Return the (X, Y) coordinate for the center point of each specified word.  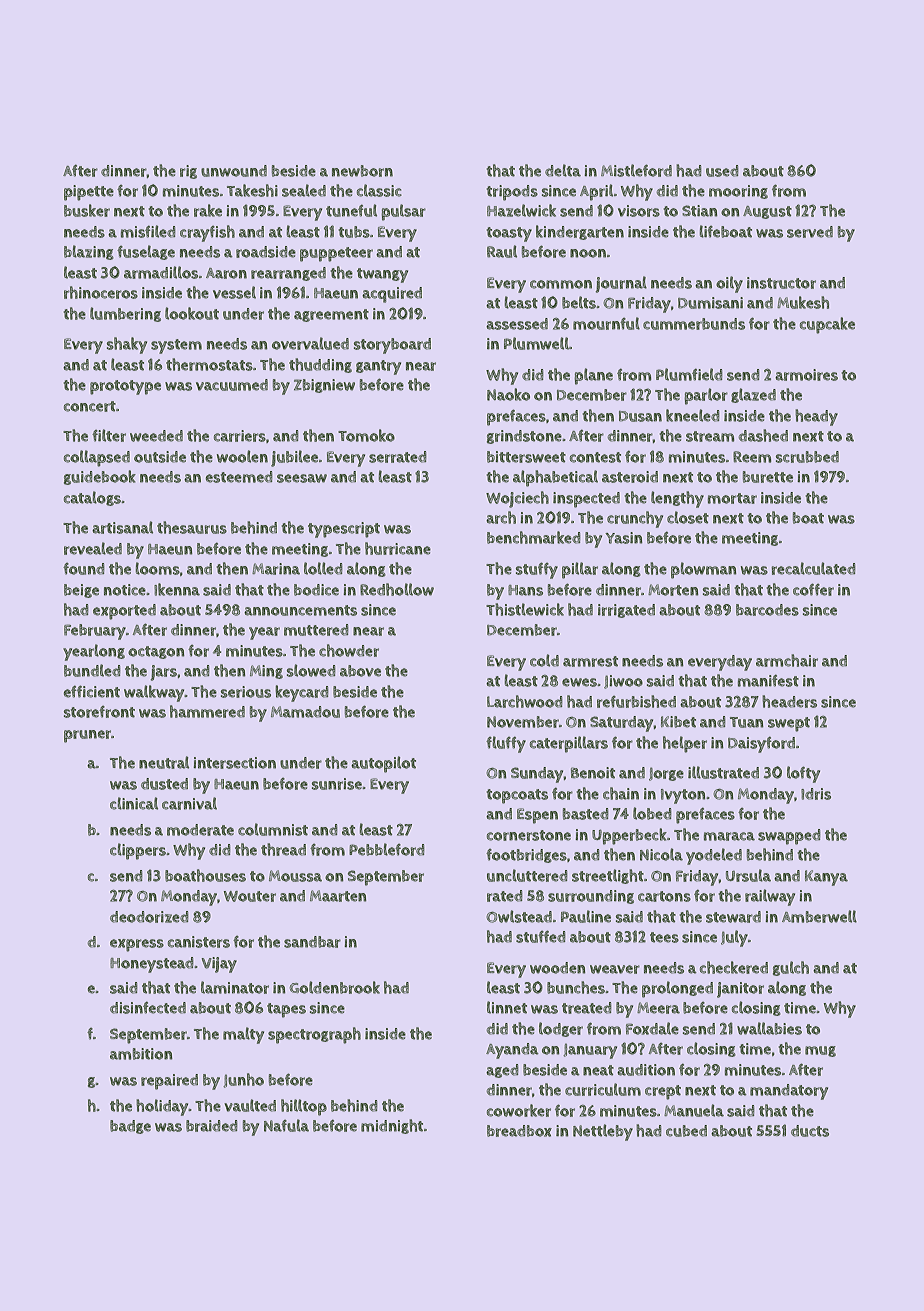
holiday (162, 1107)
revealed (93, 548)
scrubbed (807, 457)
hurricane (398, 548)
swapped (789, 837)
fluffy (506, 744)
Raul (502, 251)
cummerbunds (694, 324)
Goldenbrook (335, 987)
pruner (87, 736)
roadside (266, 252)
